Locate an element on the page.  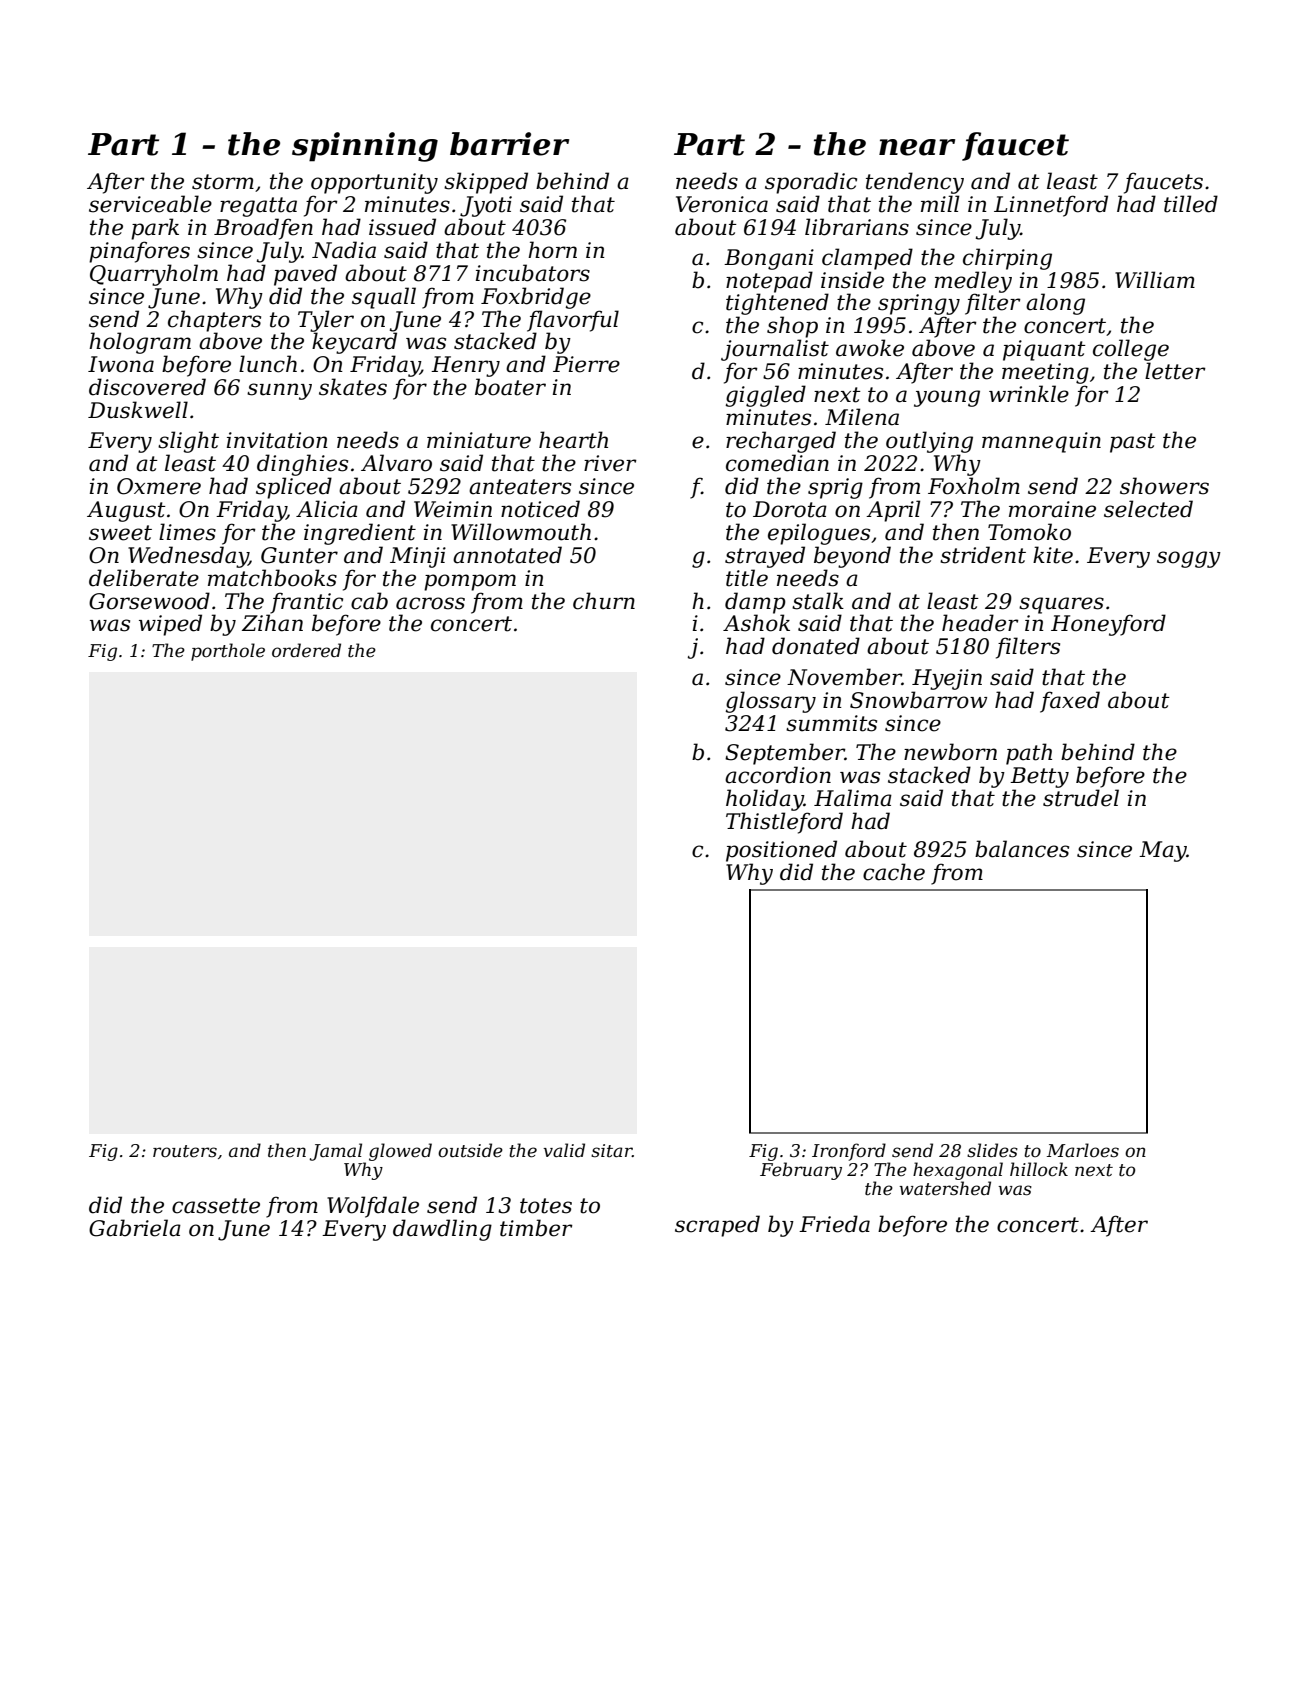
paved is located at coordinates (305, 275).
